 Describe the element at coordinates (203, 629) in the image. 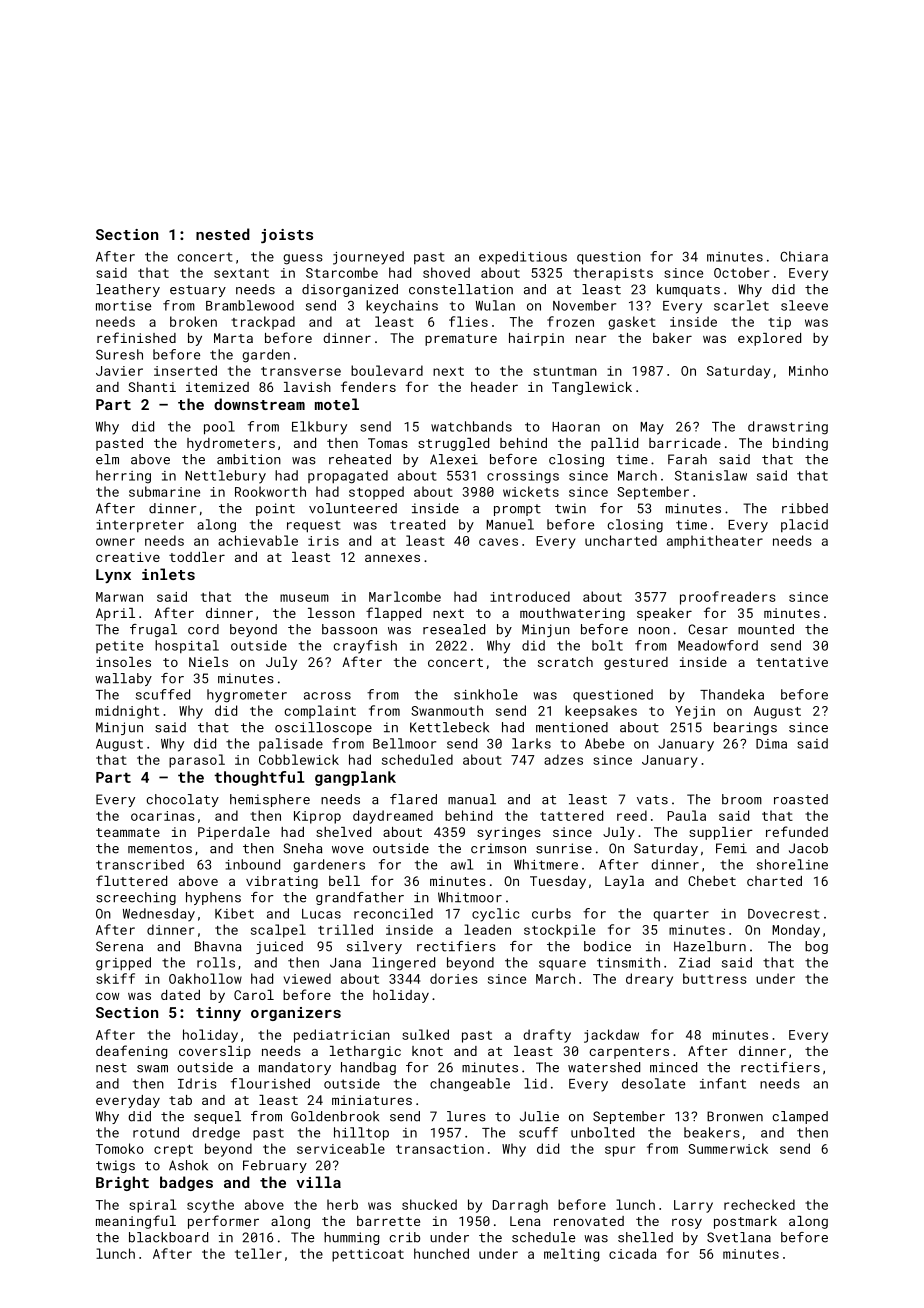

I see `cord` at that location.
